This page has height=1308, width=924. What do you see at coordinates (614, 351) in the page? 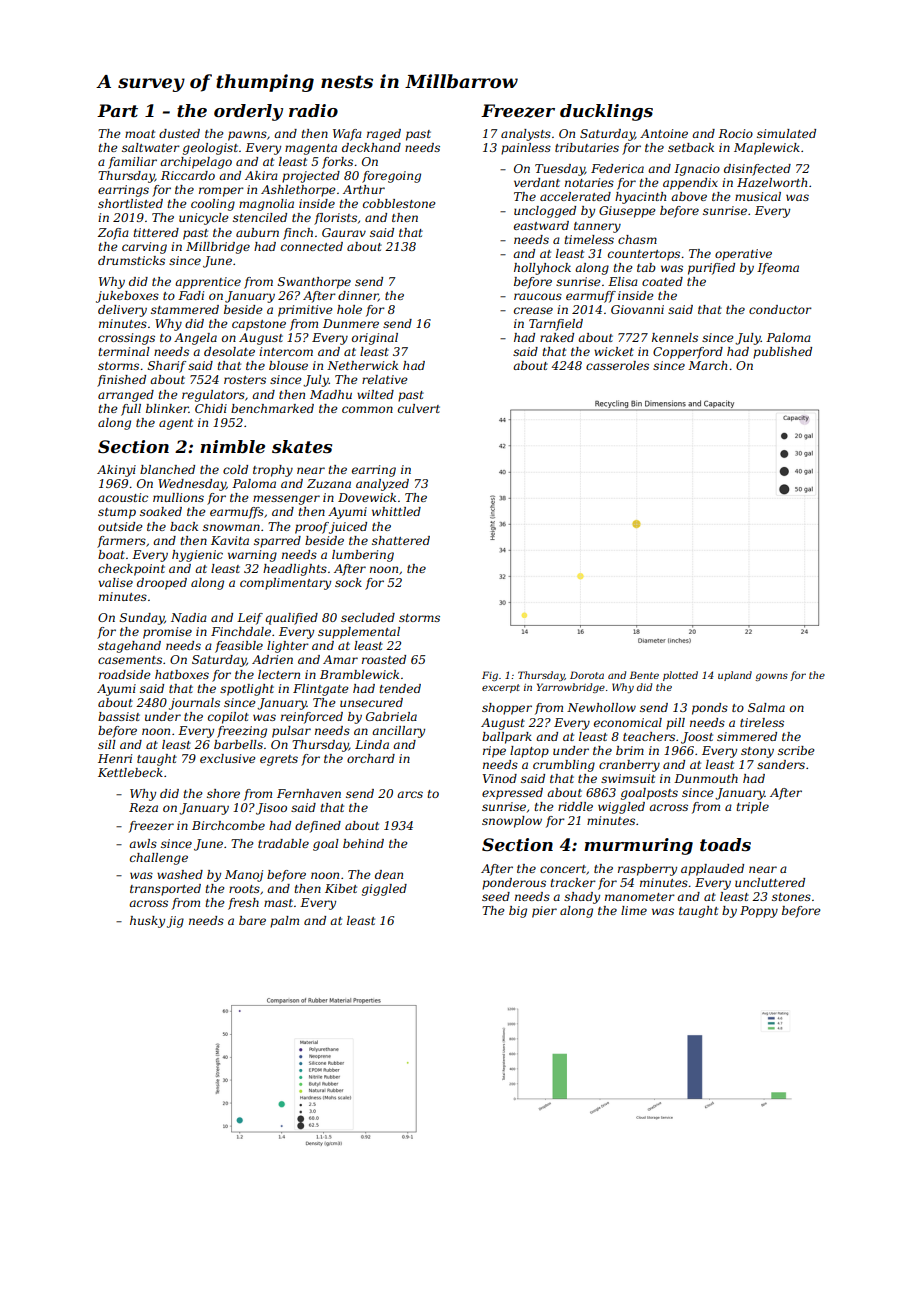
I see `wicket` at bounding box center [614, 351].
